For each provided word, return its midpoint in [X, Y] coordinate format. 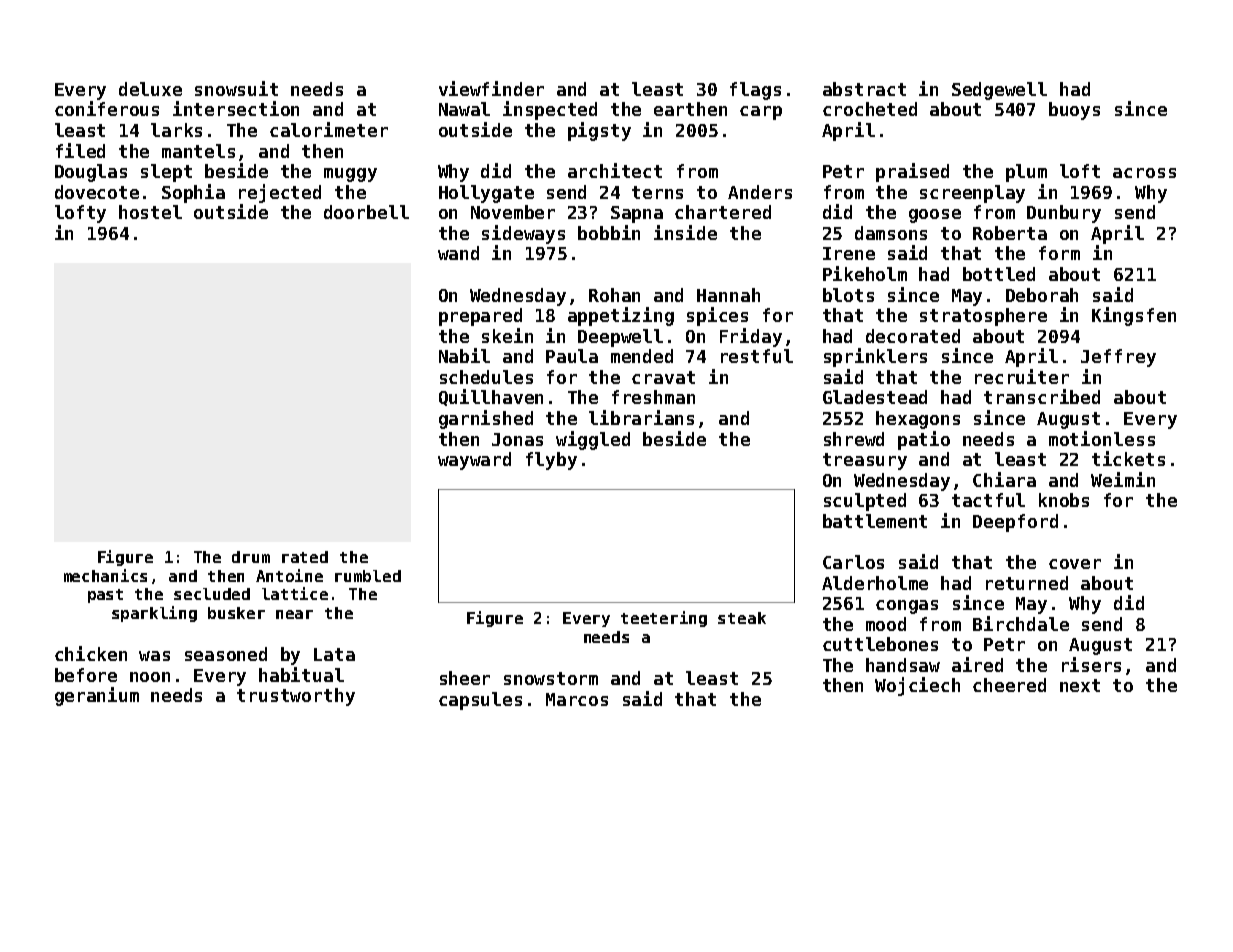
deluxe [150, 89]
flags [755, 91]
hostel [150, 212]
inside [685, 232]
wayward [474, 461]
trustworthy [296, 697]
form [1059, 253]
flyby [551, 461]
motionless [1102, 438]
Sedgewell [999, 91]
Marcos [577, 699]
